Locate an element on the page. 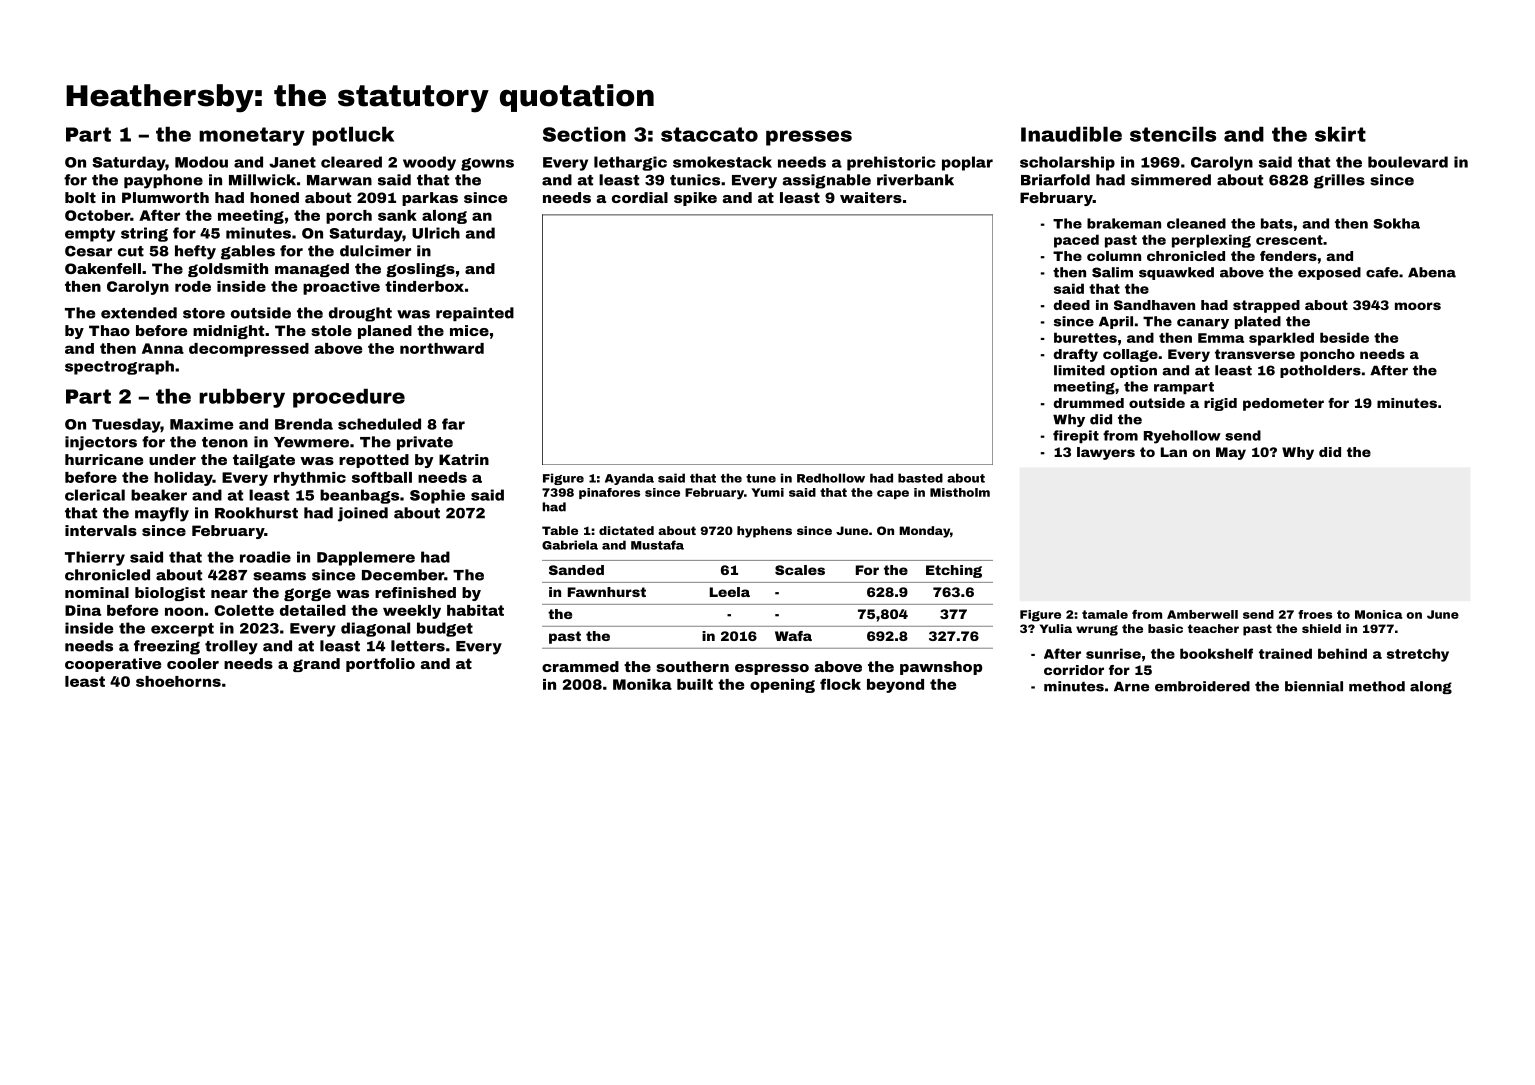 The image size is (1535, 1085). Sokha is located at coordinates (1396, 223).
